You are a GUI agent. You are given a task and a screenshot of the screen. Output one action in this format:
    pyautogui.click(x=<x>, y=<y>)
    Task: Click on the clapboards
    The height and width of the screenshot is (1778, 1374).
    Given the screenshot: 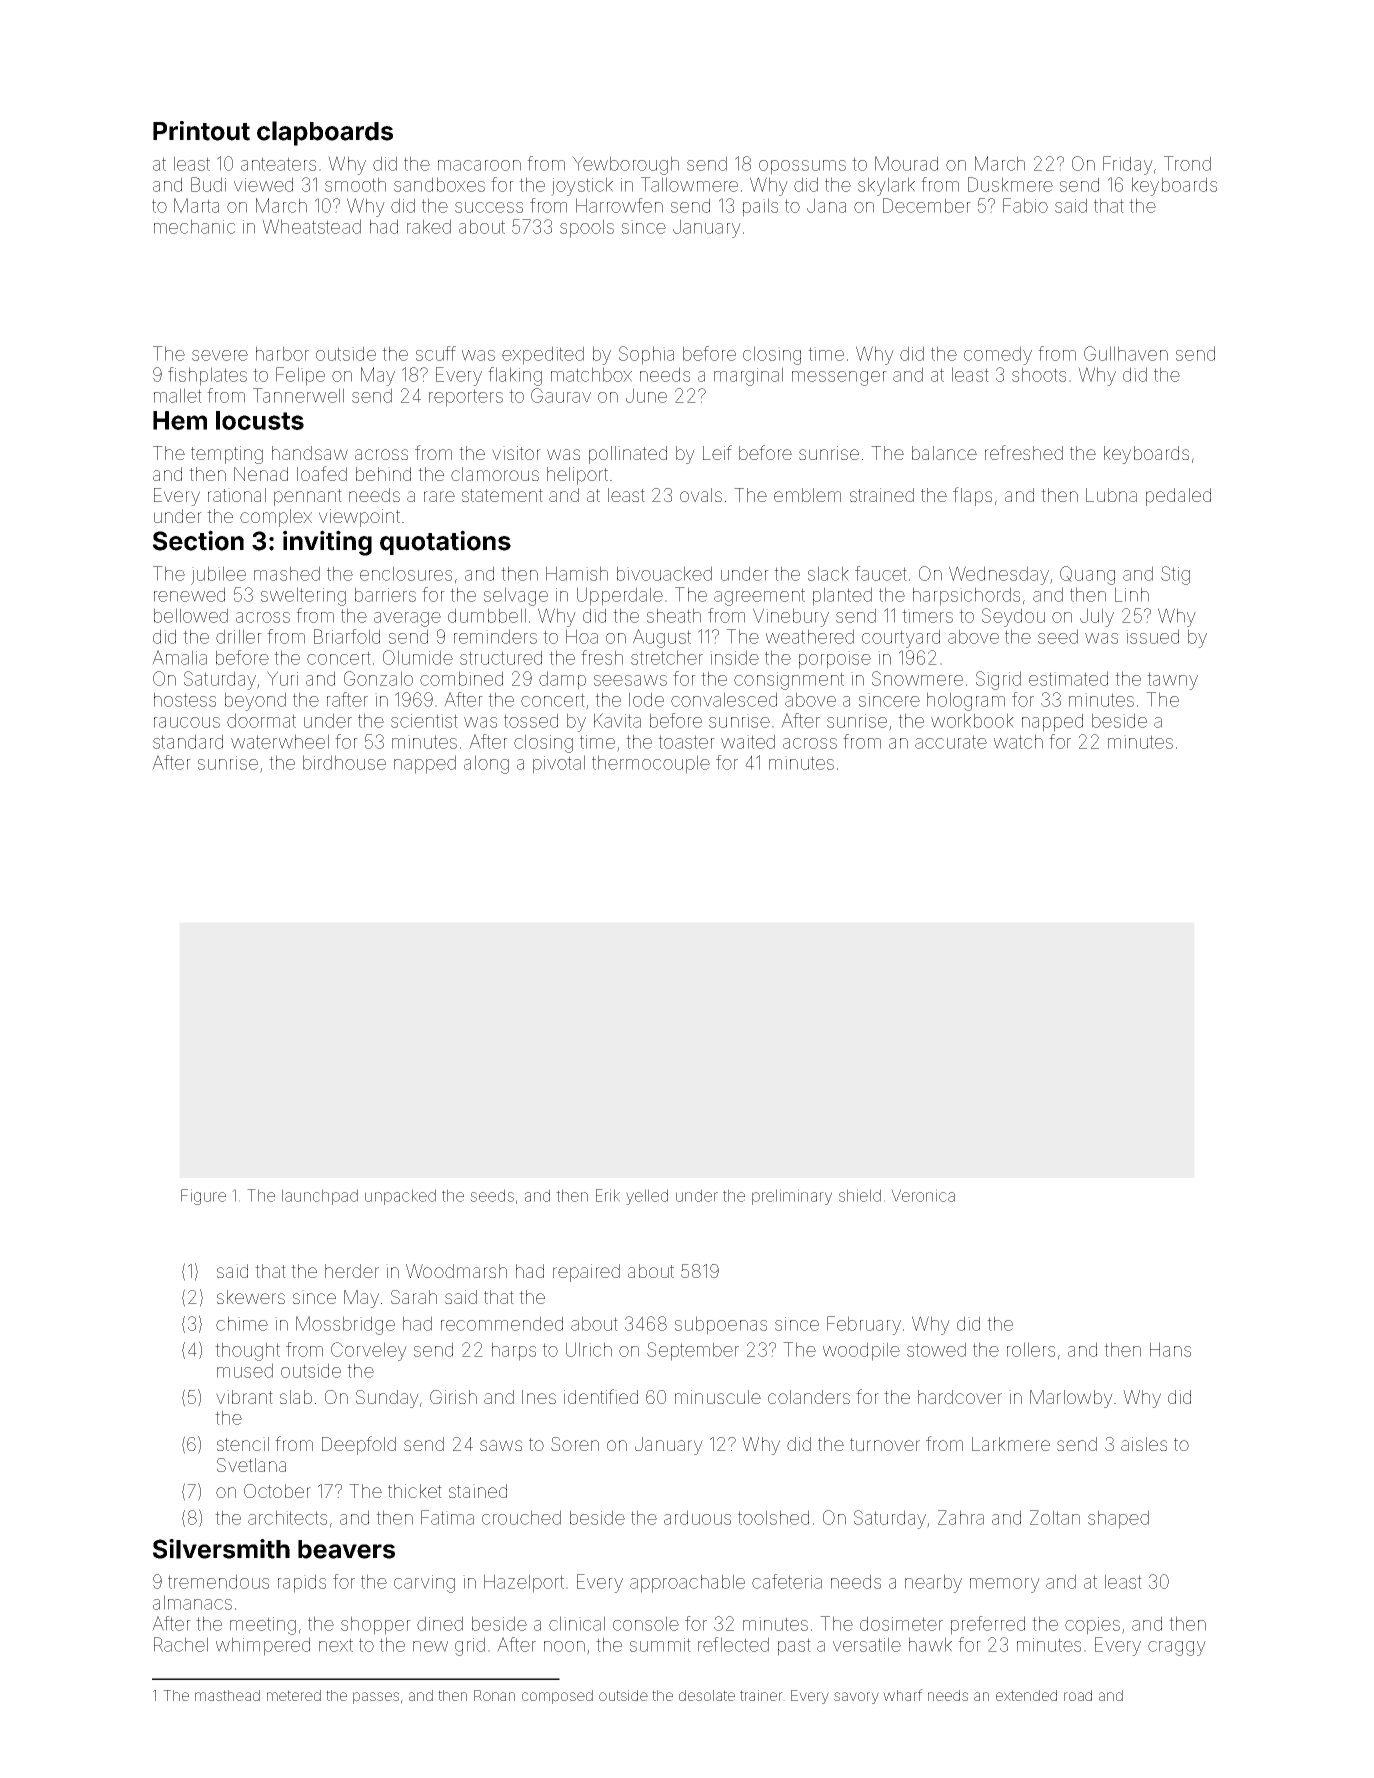 What is the action you would take?
    pyautogui.click(x=325, y=133)
